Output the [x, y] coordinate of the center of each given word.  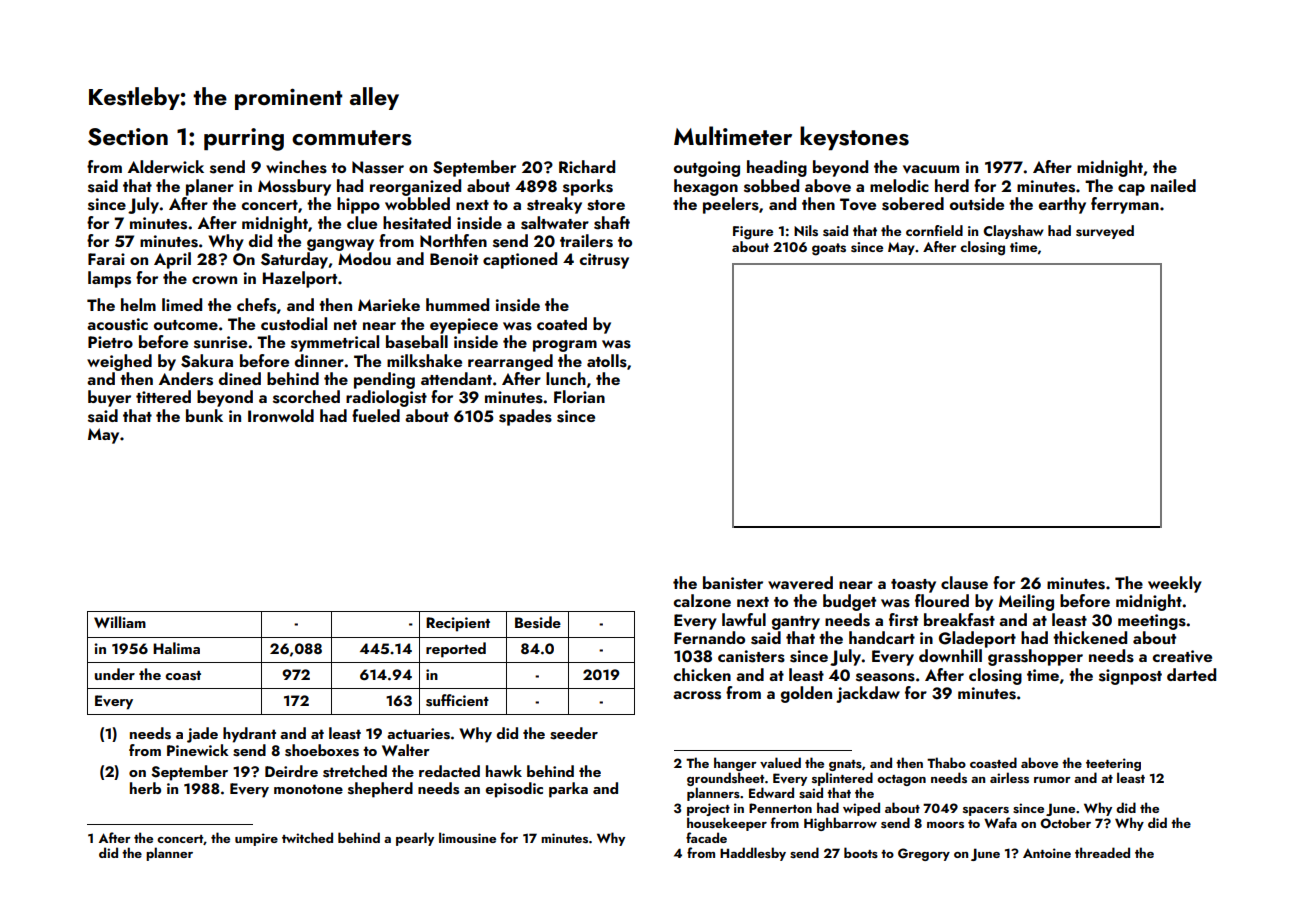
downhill [950, 655]
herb [145, 788]
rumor [1052, 780]
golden [806, 694]
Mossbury [294, 187]
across [697, 695]
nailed [1173, 185]
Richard [587, 166]
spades [525, 417]
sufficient [457, 700]
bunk [204, 415]
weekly [1175, 584]
